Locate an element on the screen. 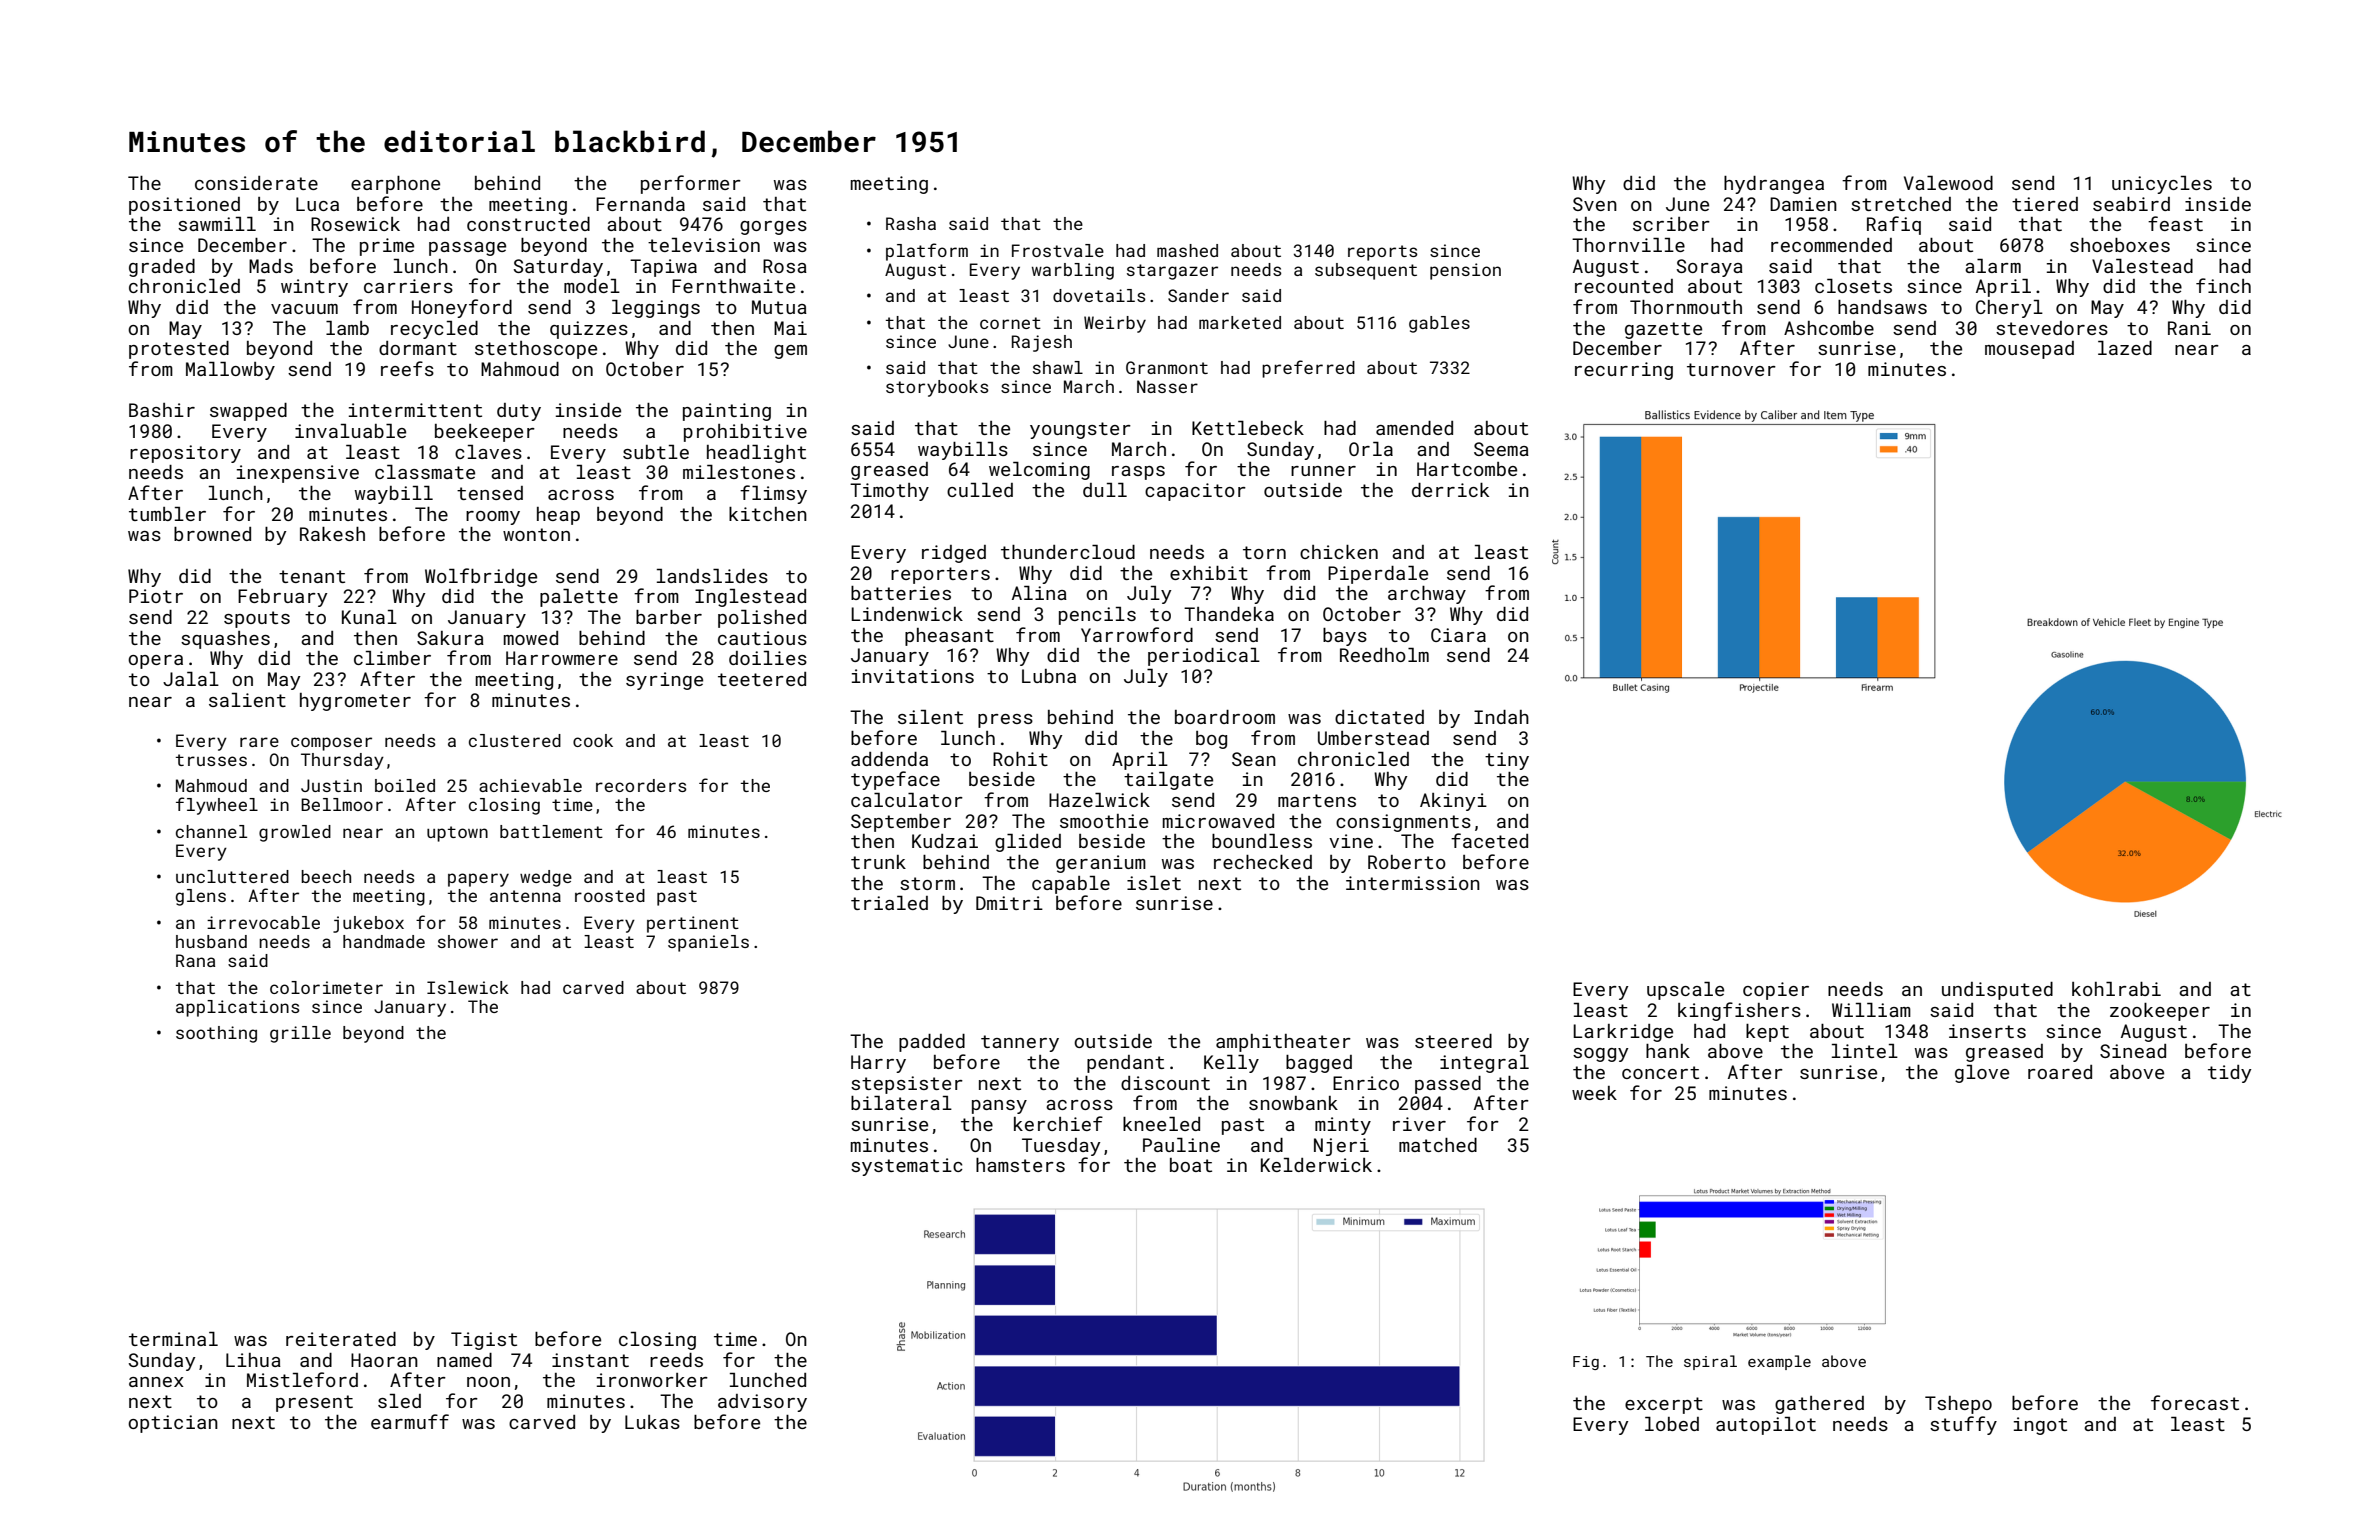  Rohit is located at coordinates (1020, 759).
